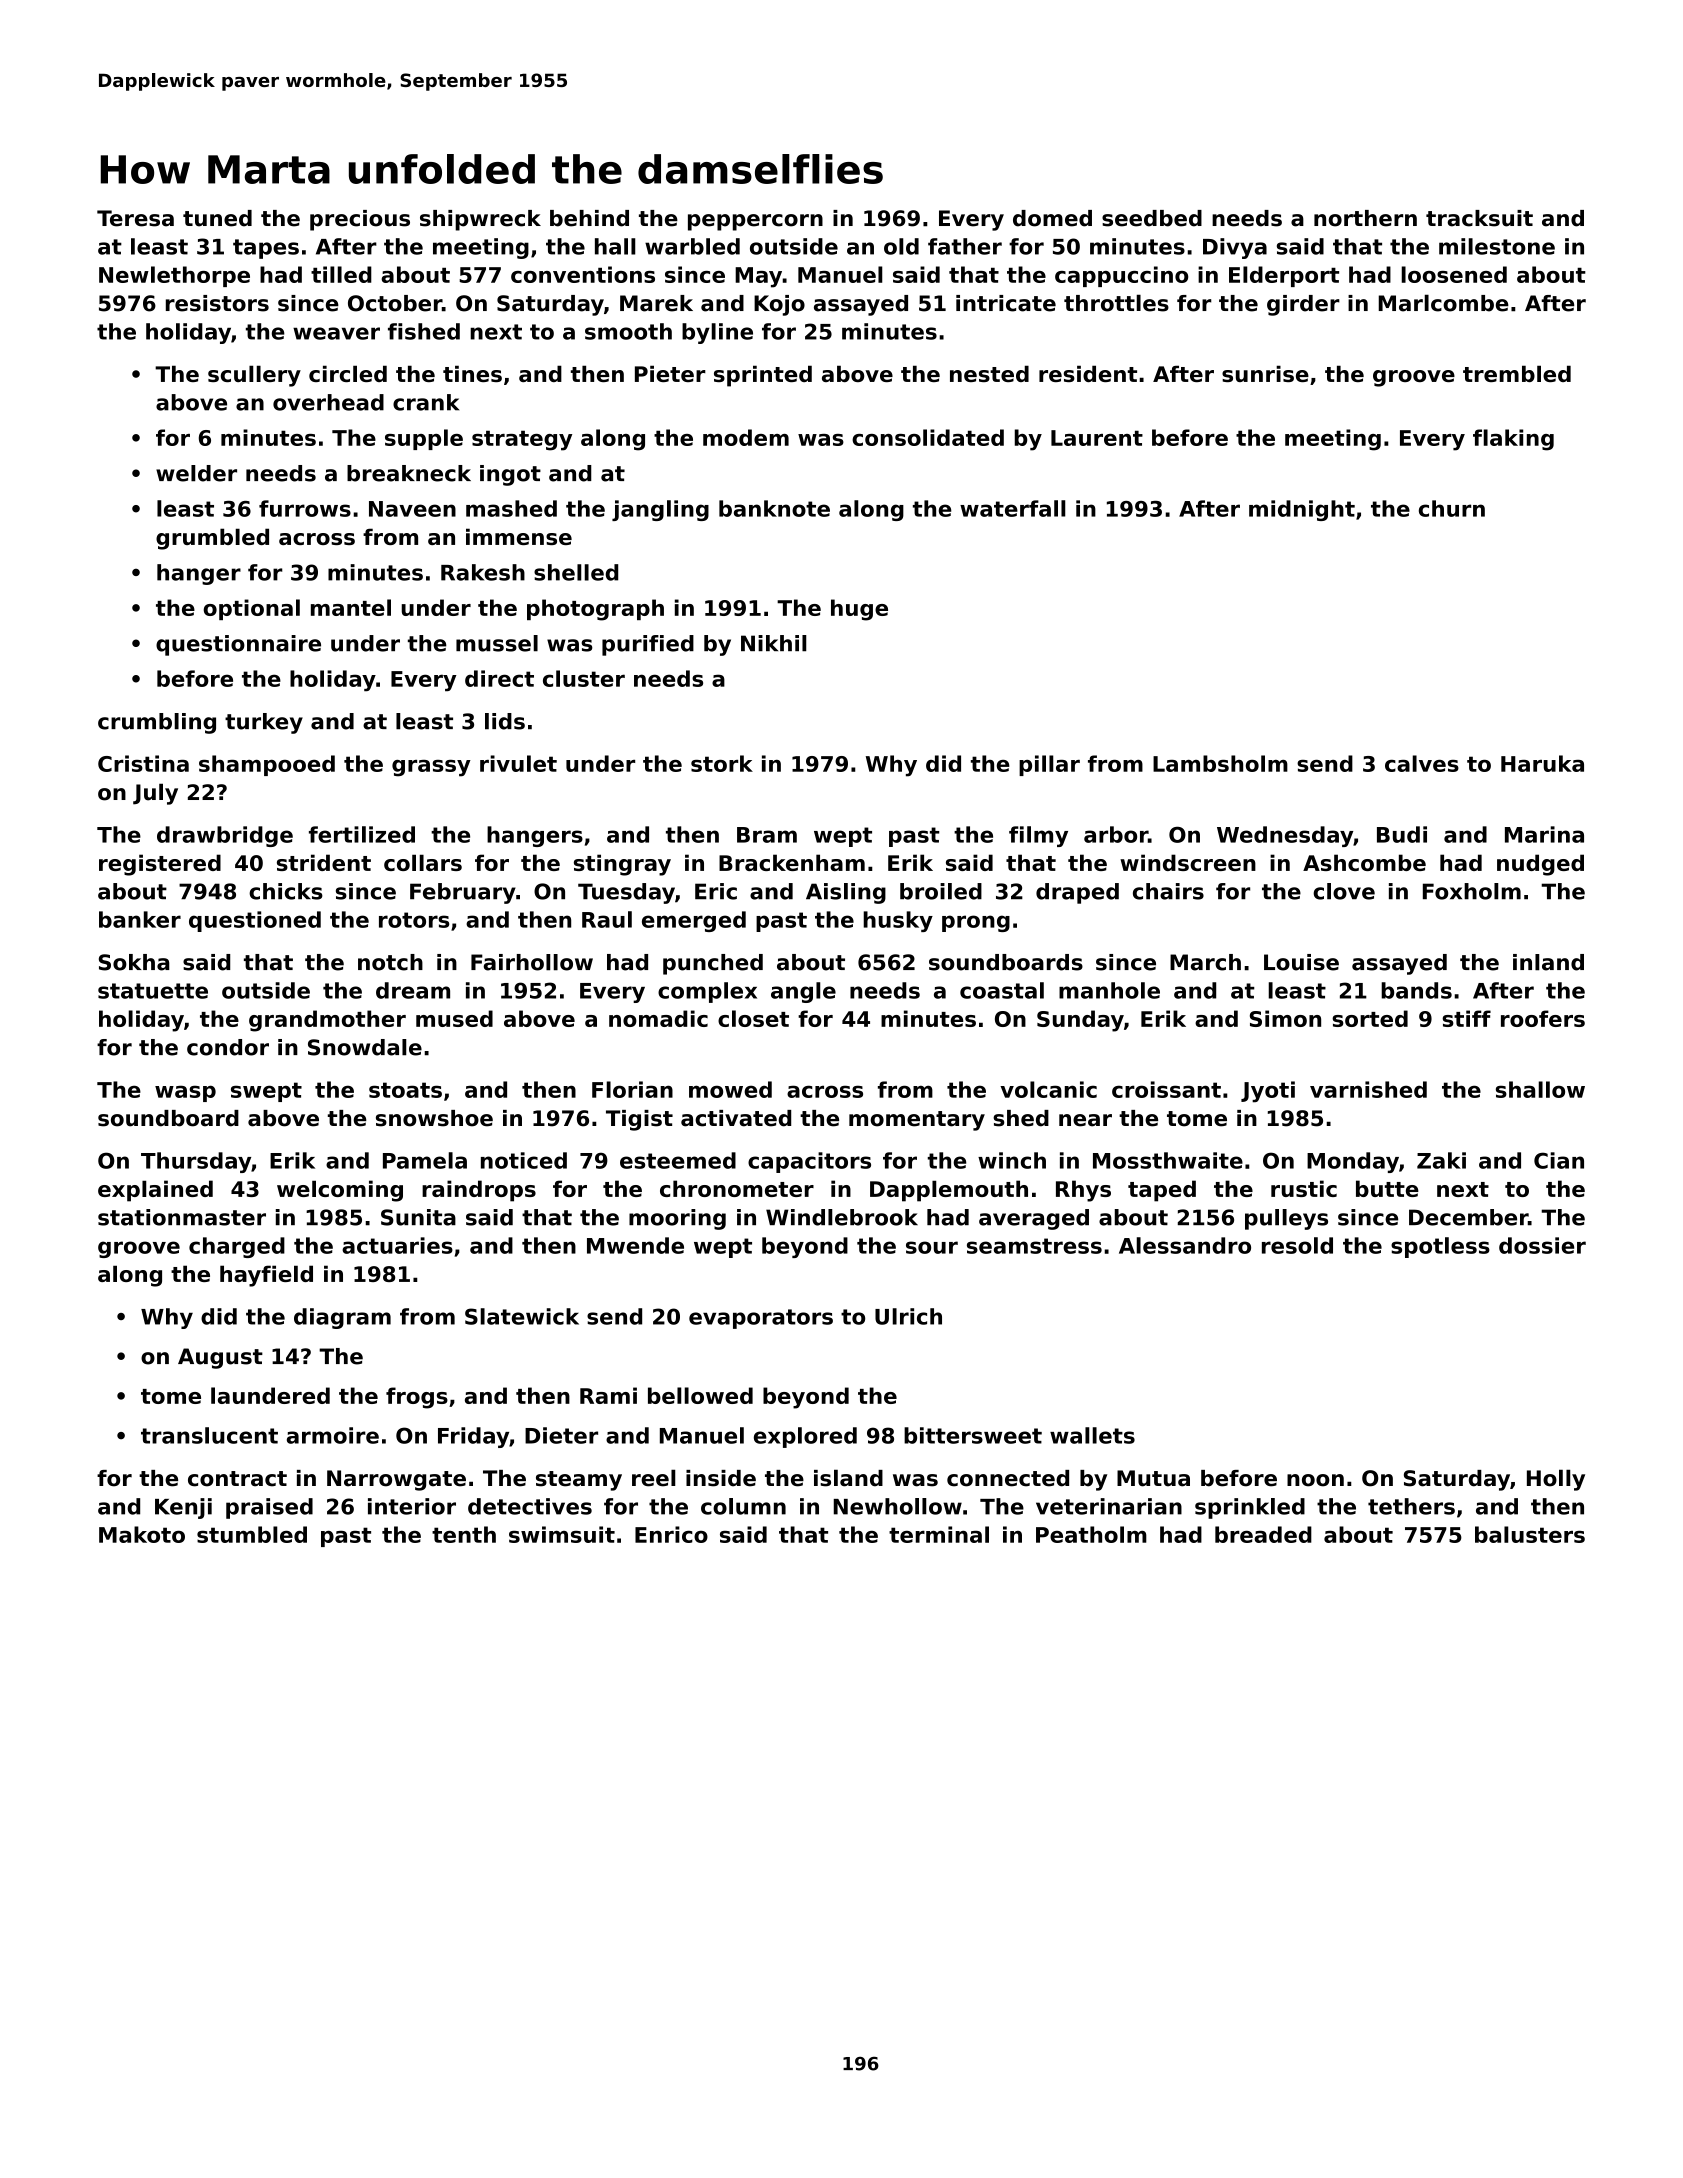  I want to click on Thursday, so click(196, 1162).
